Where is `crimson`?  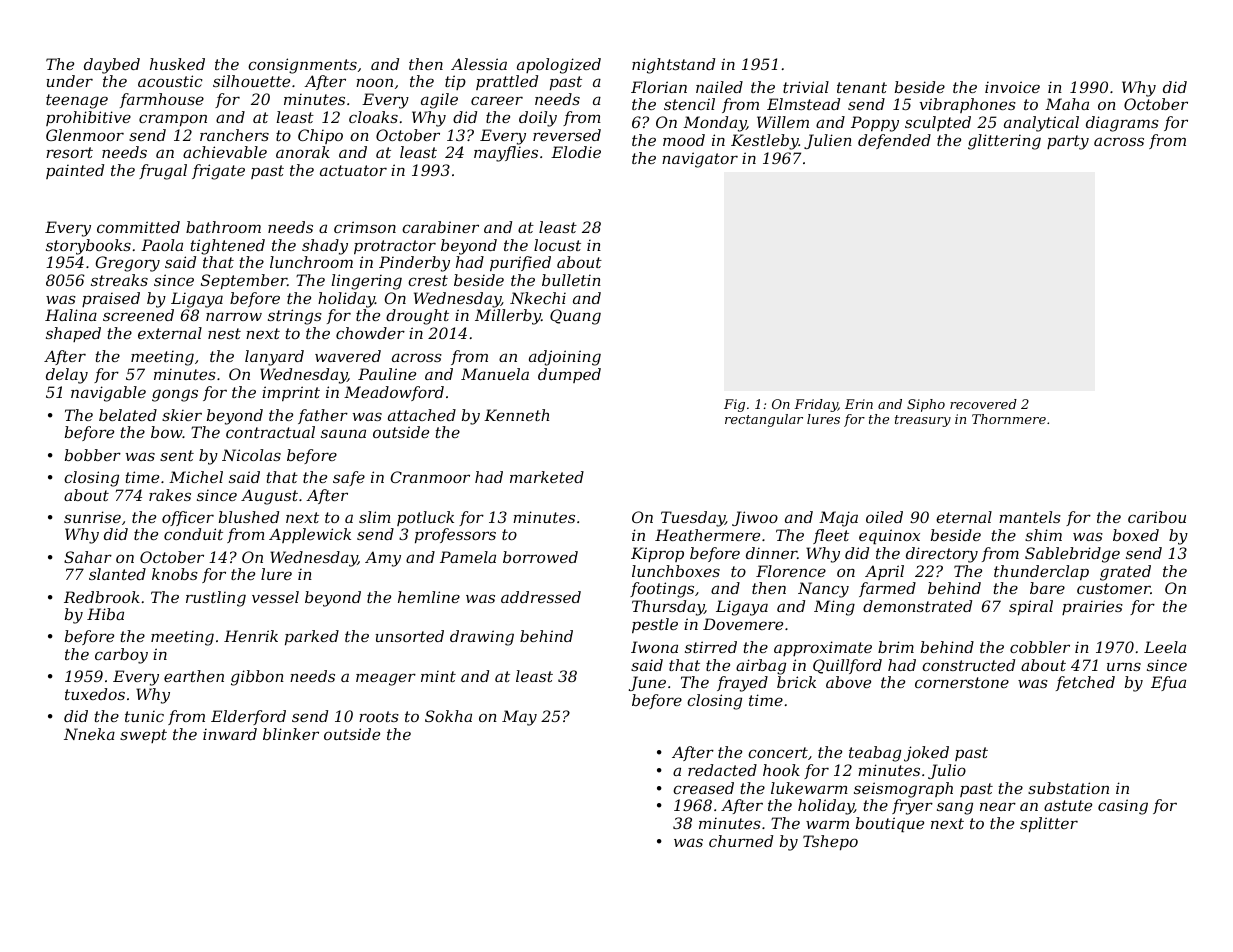
crimson is located at coordinates (365, 227).
